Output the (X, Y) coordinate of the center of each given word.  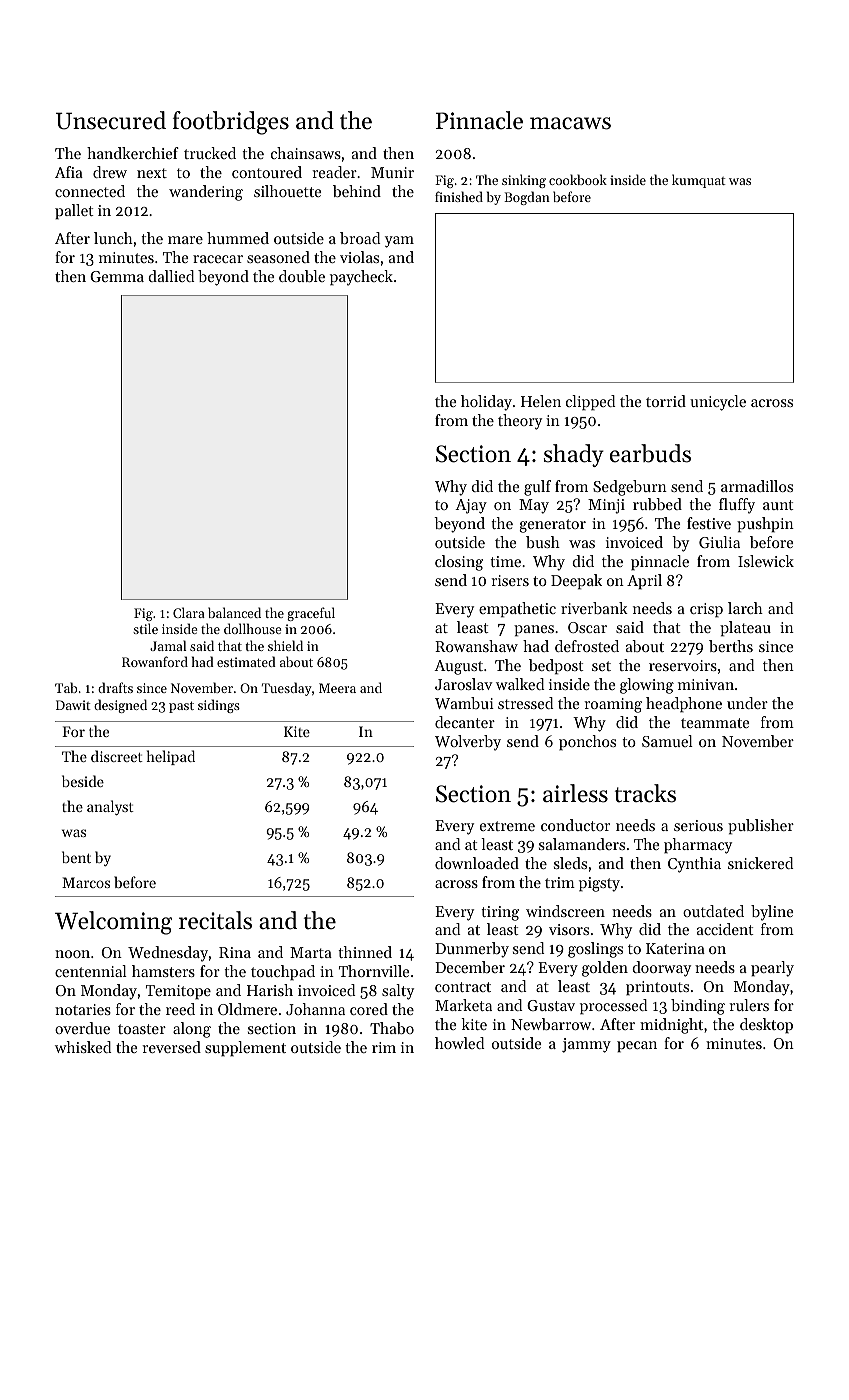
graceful (311, 614)
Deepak (576, 582)
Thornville (374, 971)
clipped (590, 403)
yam (399, 242)
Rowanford (155, 661)
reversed (171, 1047)
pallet (74, 212)
